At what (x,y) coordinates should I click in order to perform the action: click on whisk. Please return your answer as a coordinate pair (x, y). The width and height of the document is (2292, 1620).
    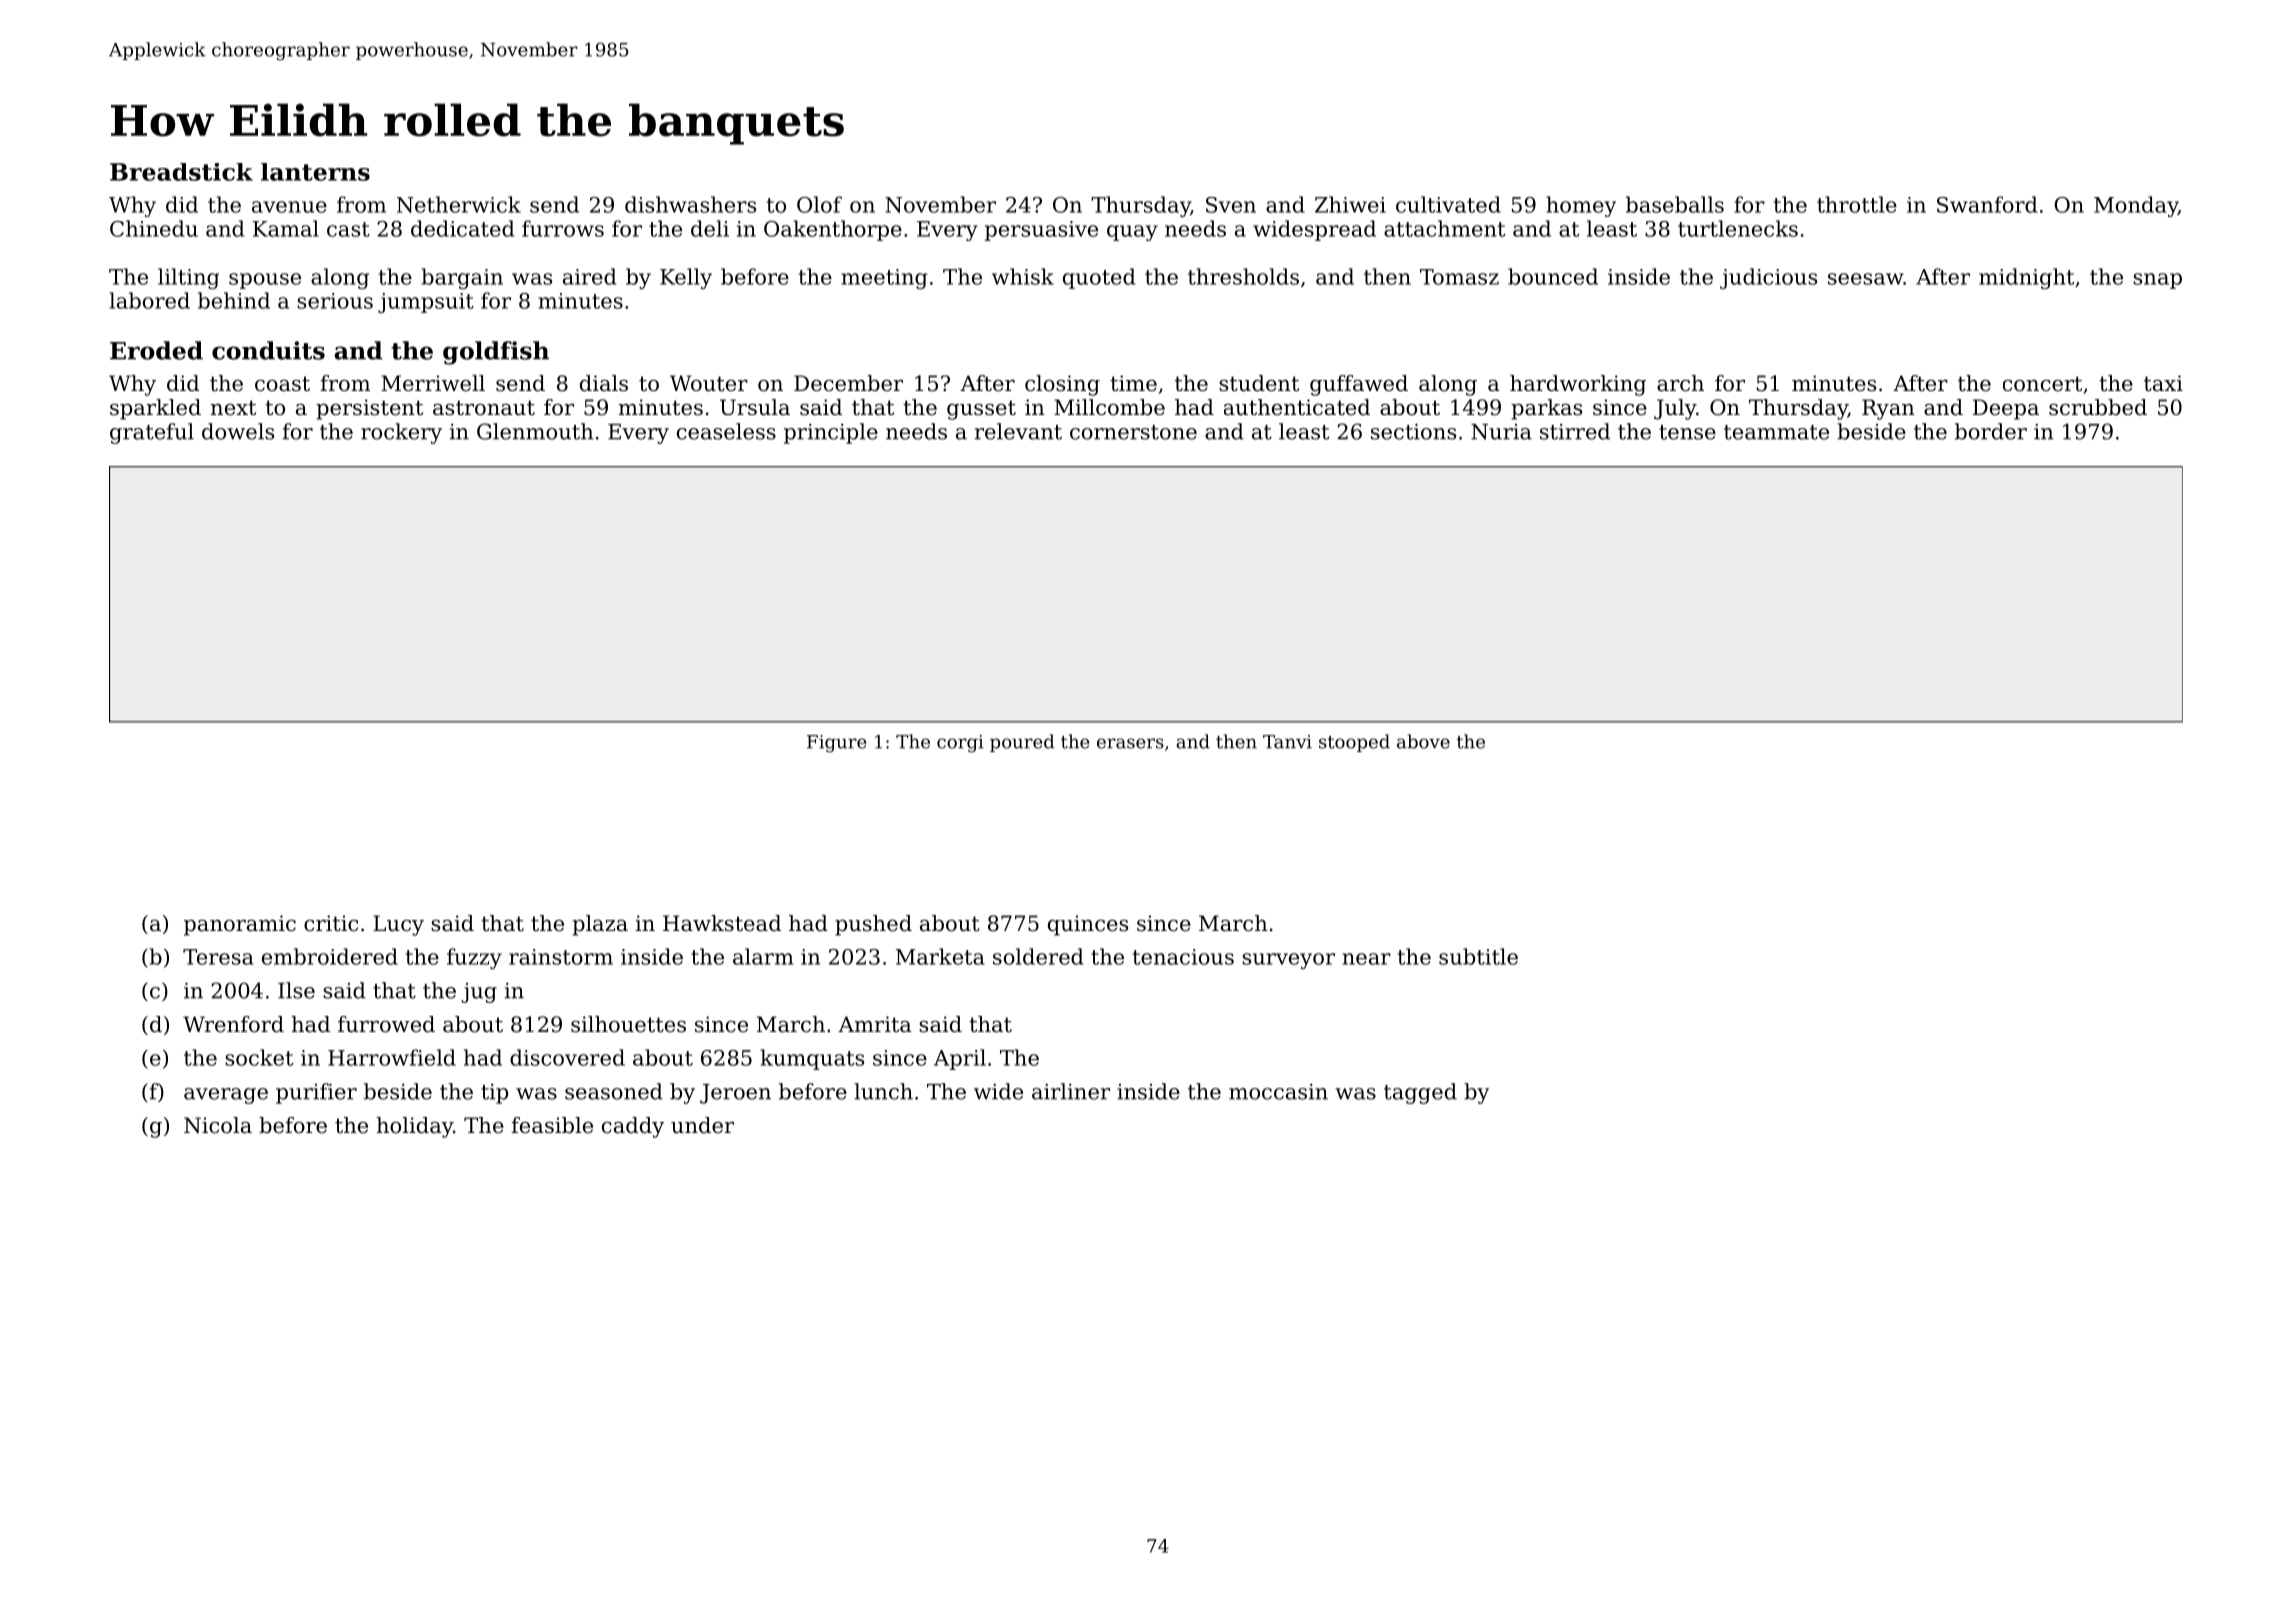
    Looking at the image, I should click on (1023, 276).
